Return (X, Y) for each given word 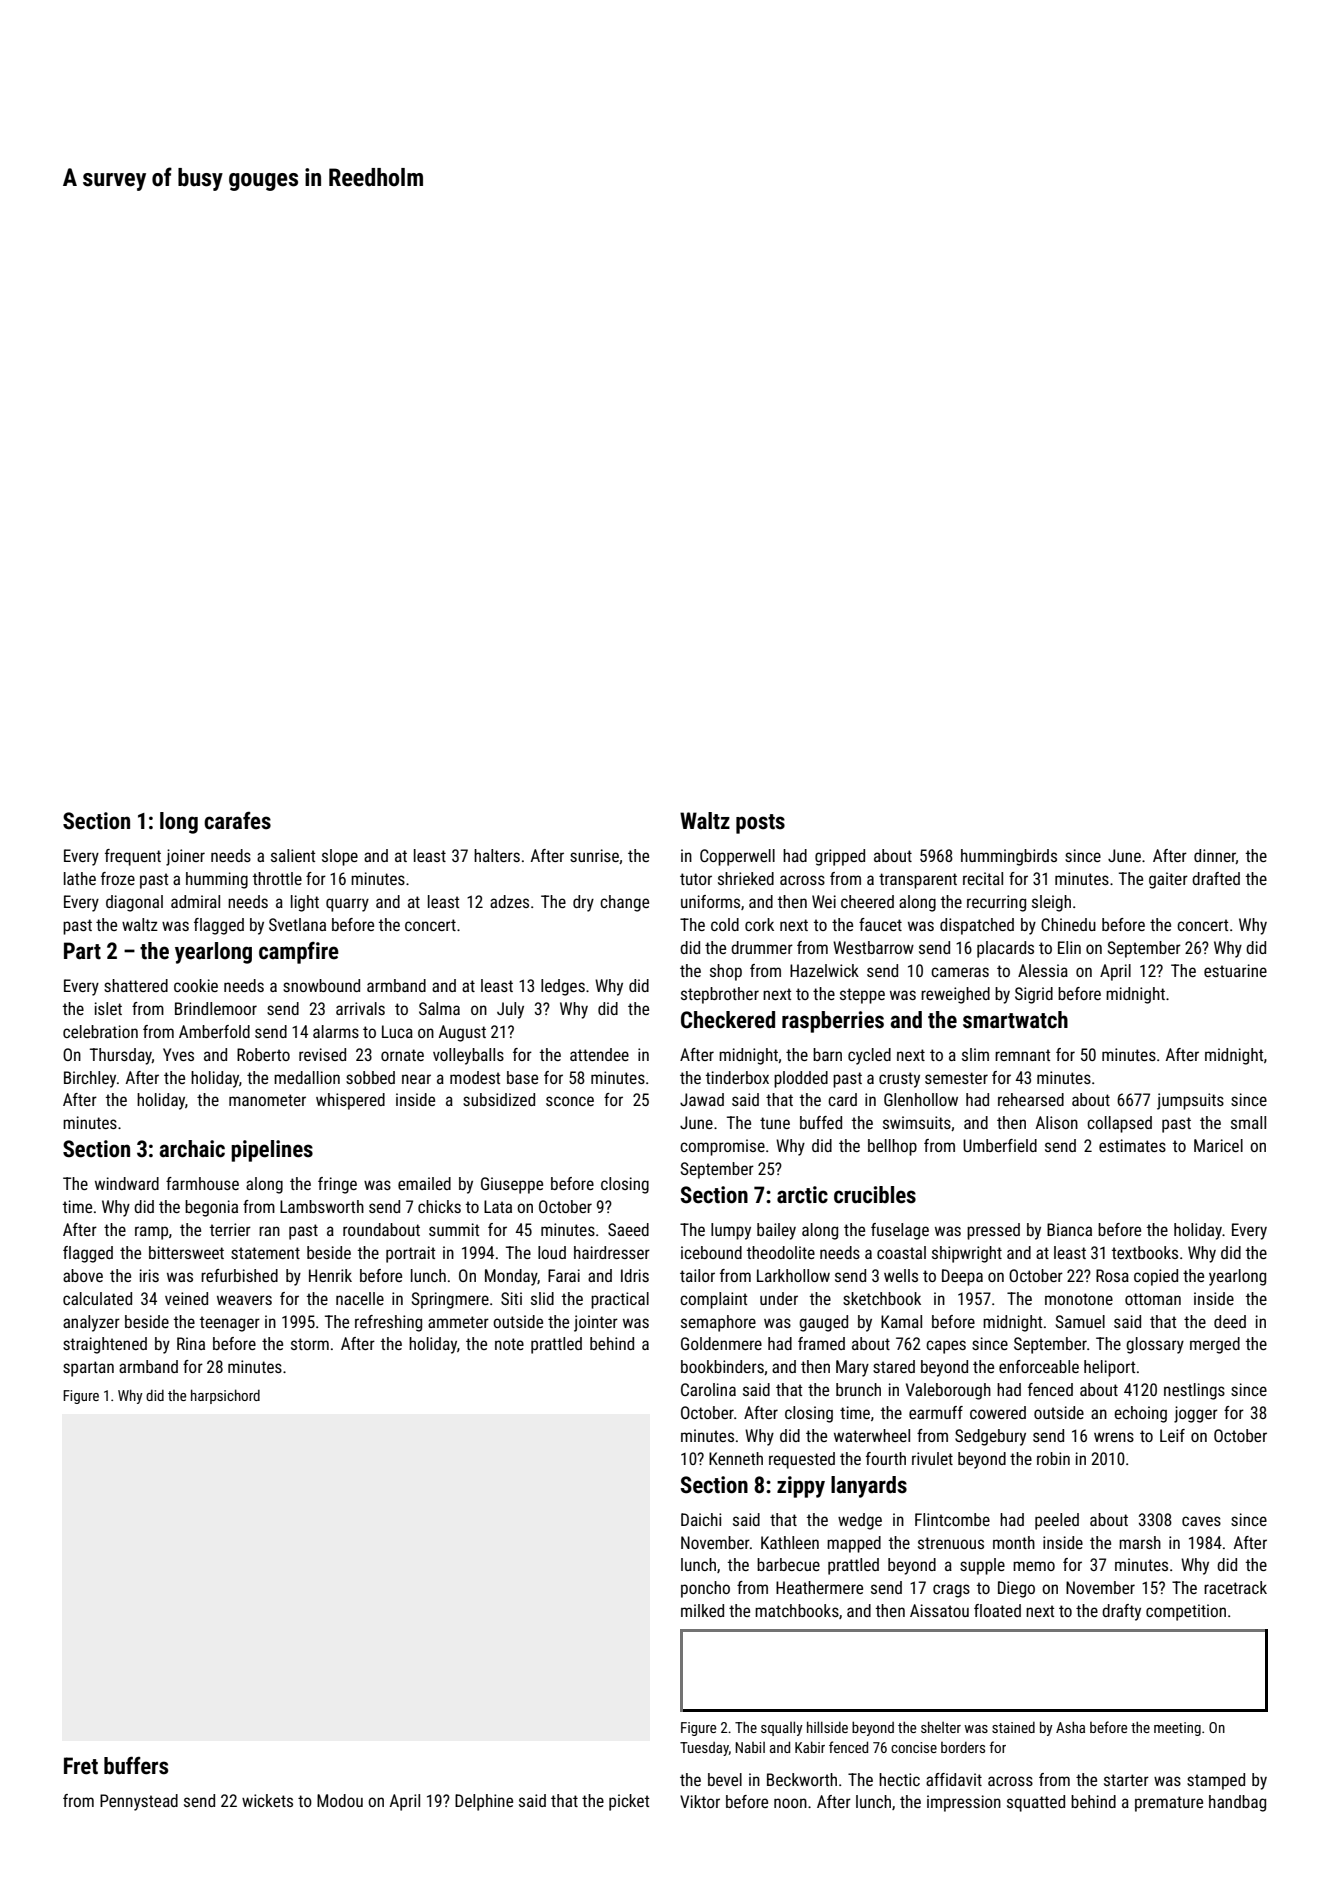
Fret (81, 1766)
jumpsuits (1190, 1101)
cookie (196, 985)
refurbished (239, 1275)
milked (702, 1610)
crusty (899, 1080)
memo (1034, 1566)
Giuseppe (512, 1185)
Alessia (1043, 970)
